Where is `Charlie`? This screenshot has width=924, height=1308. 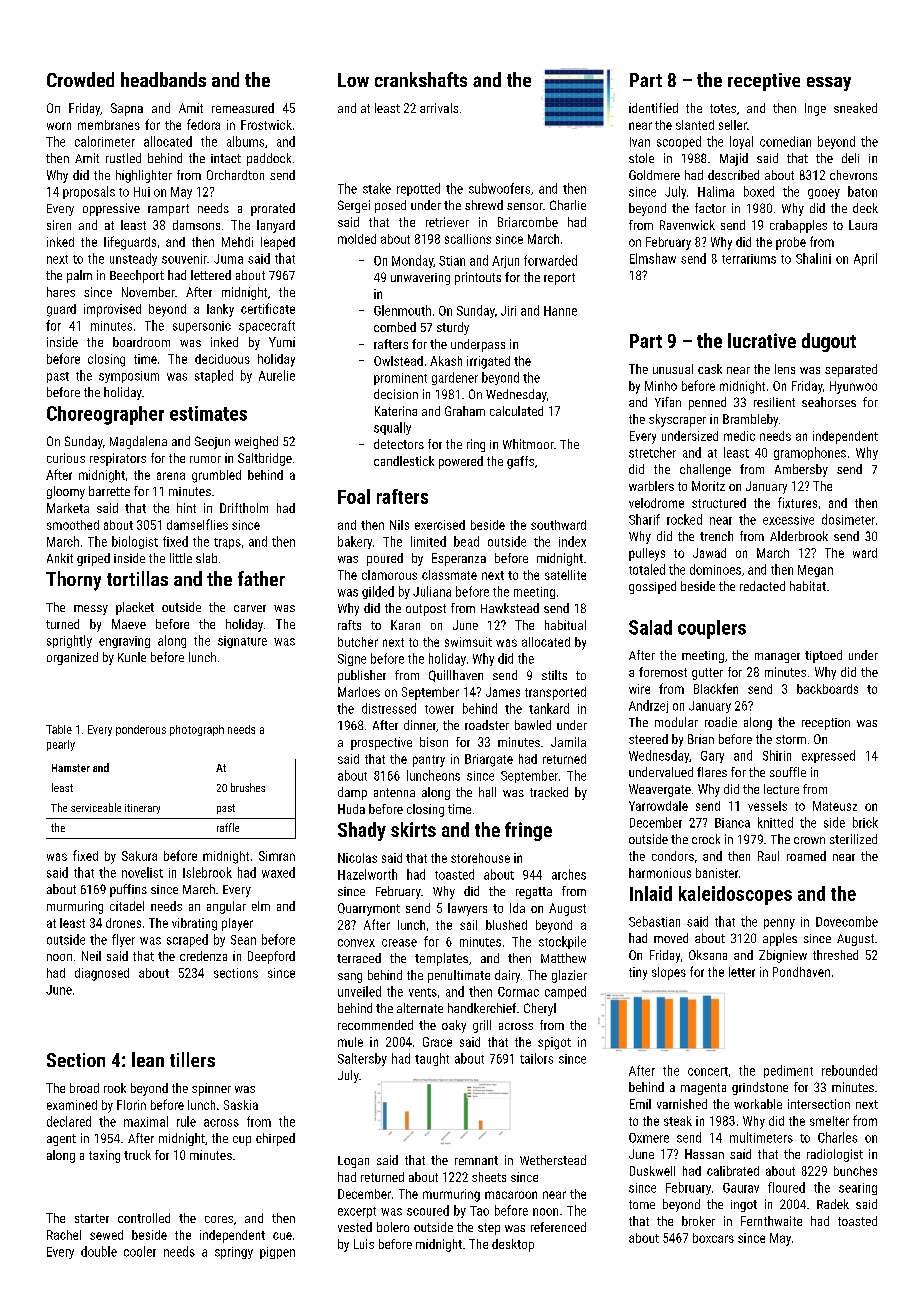 Charlie is located at coordinates (568, 205).
